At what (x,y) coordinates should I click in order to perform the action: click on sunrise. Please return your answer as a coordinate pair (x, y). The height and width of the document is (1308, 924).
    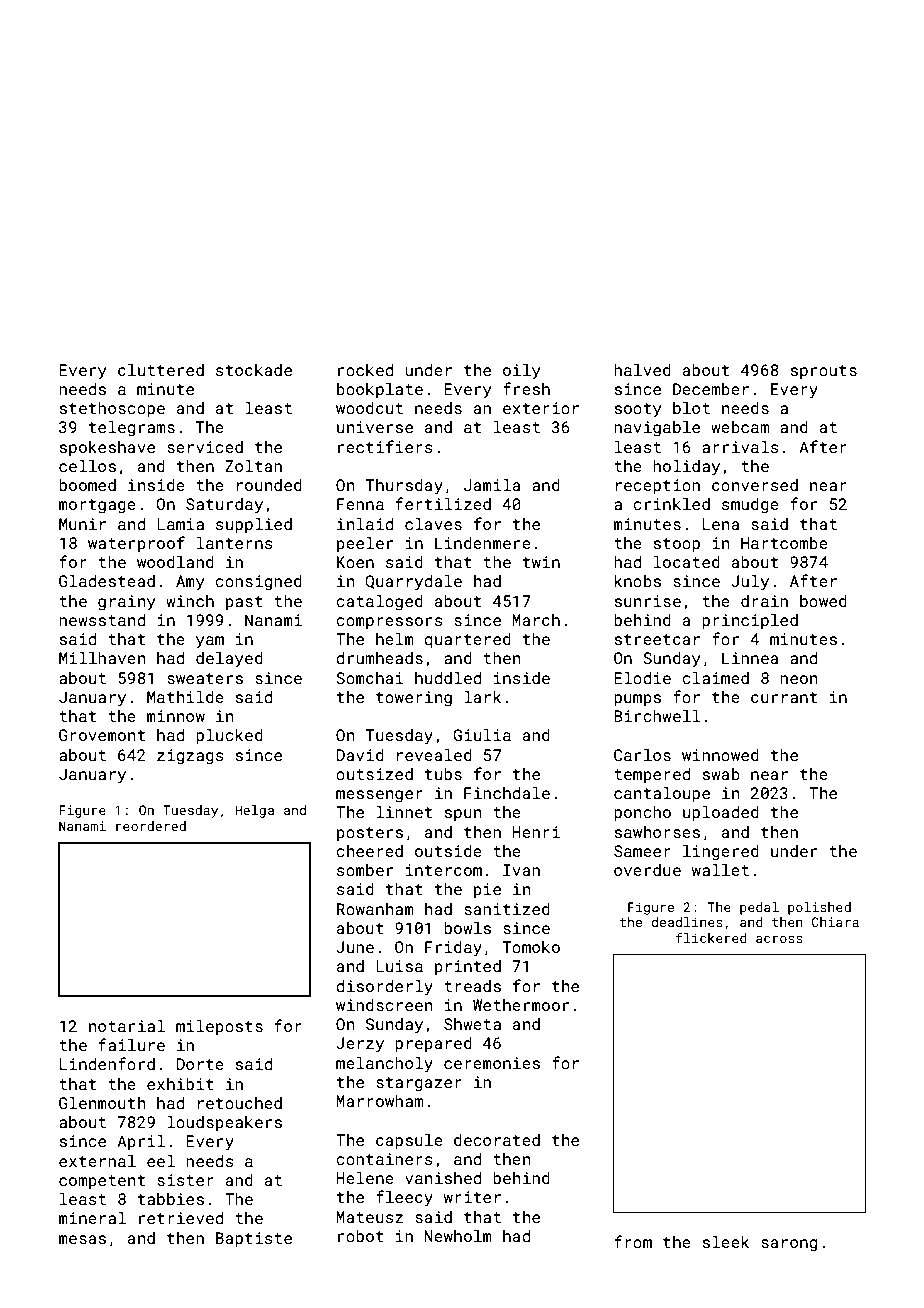
    Looking at the image, I should click on (648, 601).
